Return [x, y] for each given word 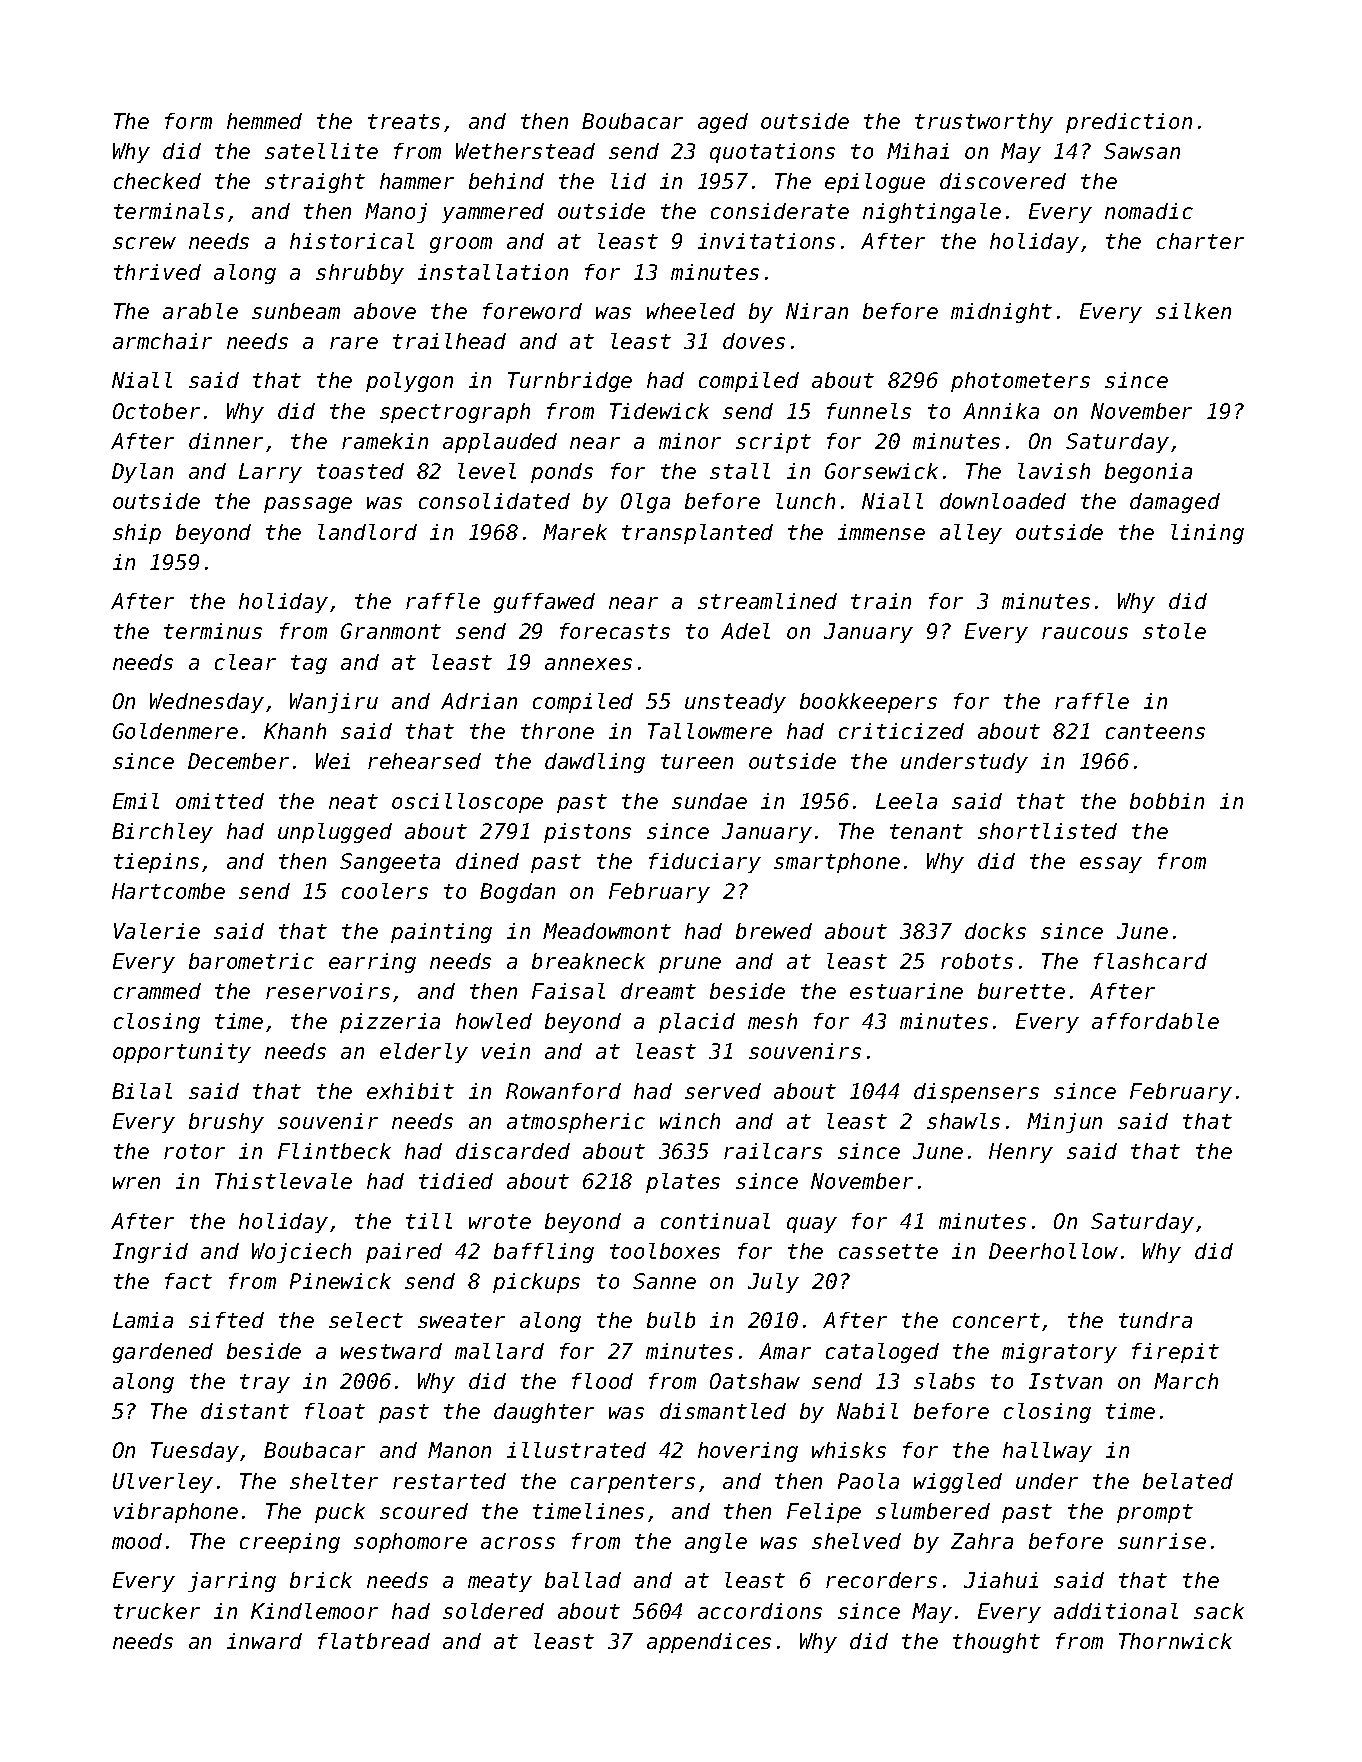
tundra [1155, 1320]
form [188, 121]
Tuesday [196, 1452]
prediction [1129, 123]
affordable [1155, 1021]
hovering [748, 1452]
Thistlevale [283, 1181]
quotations [772, 153]
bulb [671, 1320]
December [238, 761]
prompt [1155, 1513]
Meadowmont [607, 931]
